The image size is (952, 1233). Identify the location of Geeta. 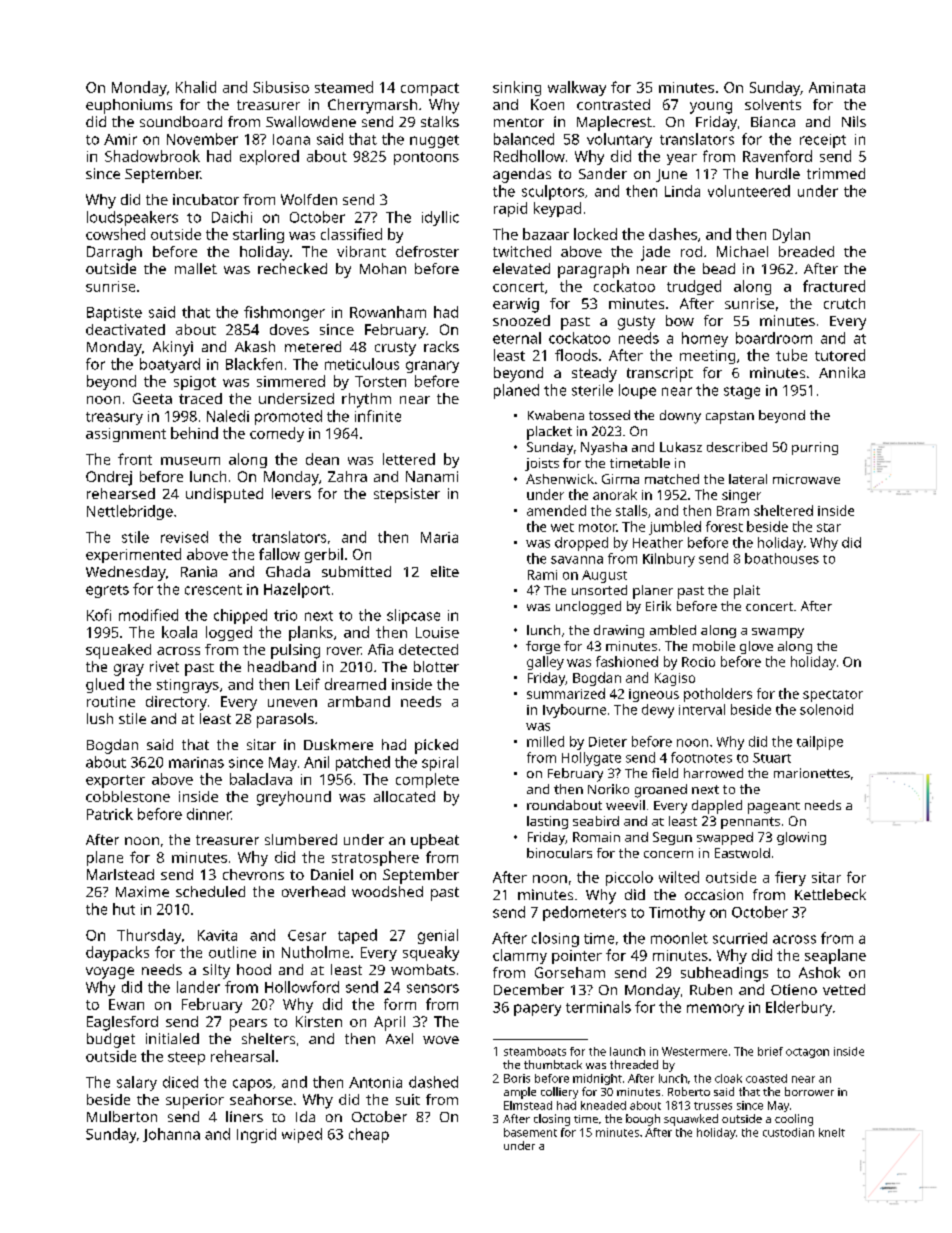
(152, 398).
